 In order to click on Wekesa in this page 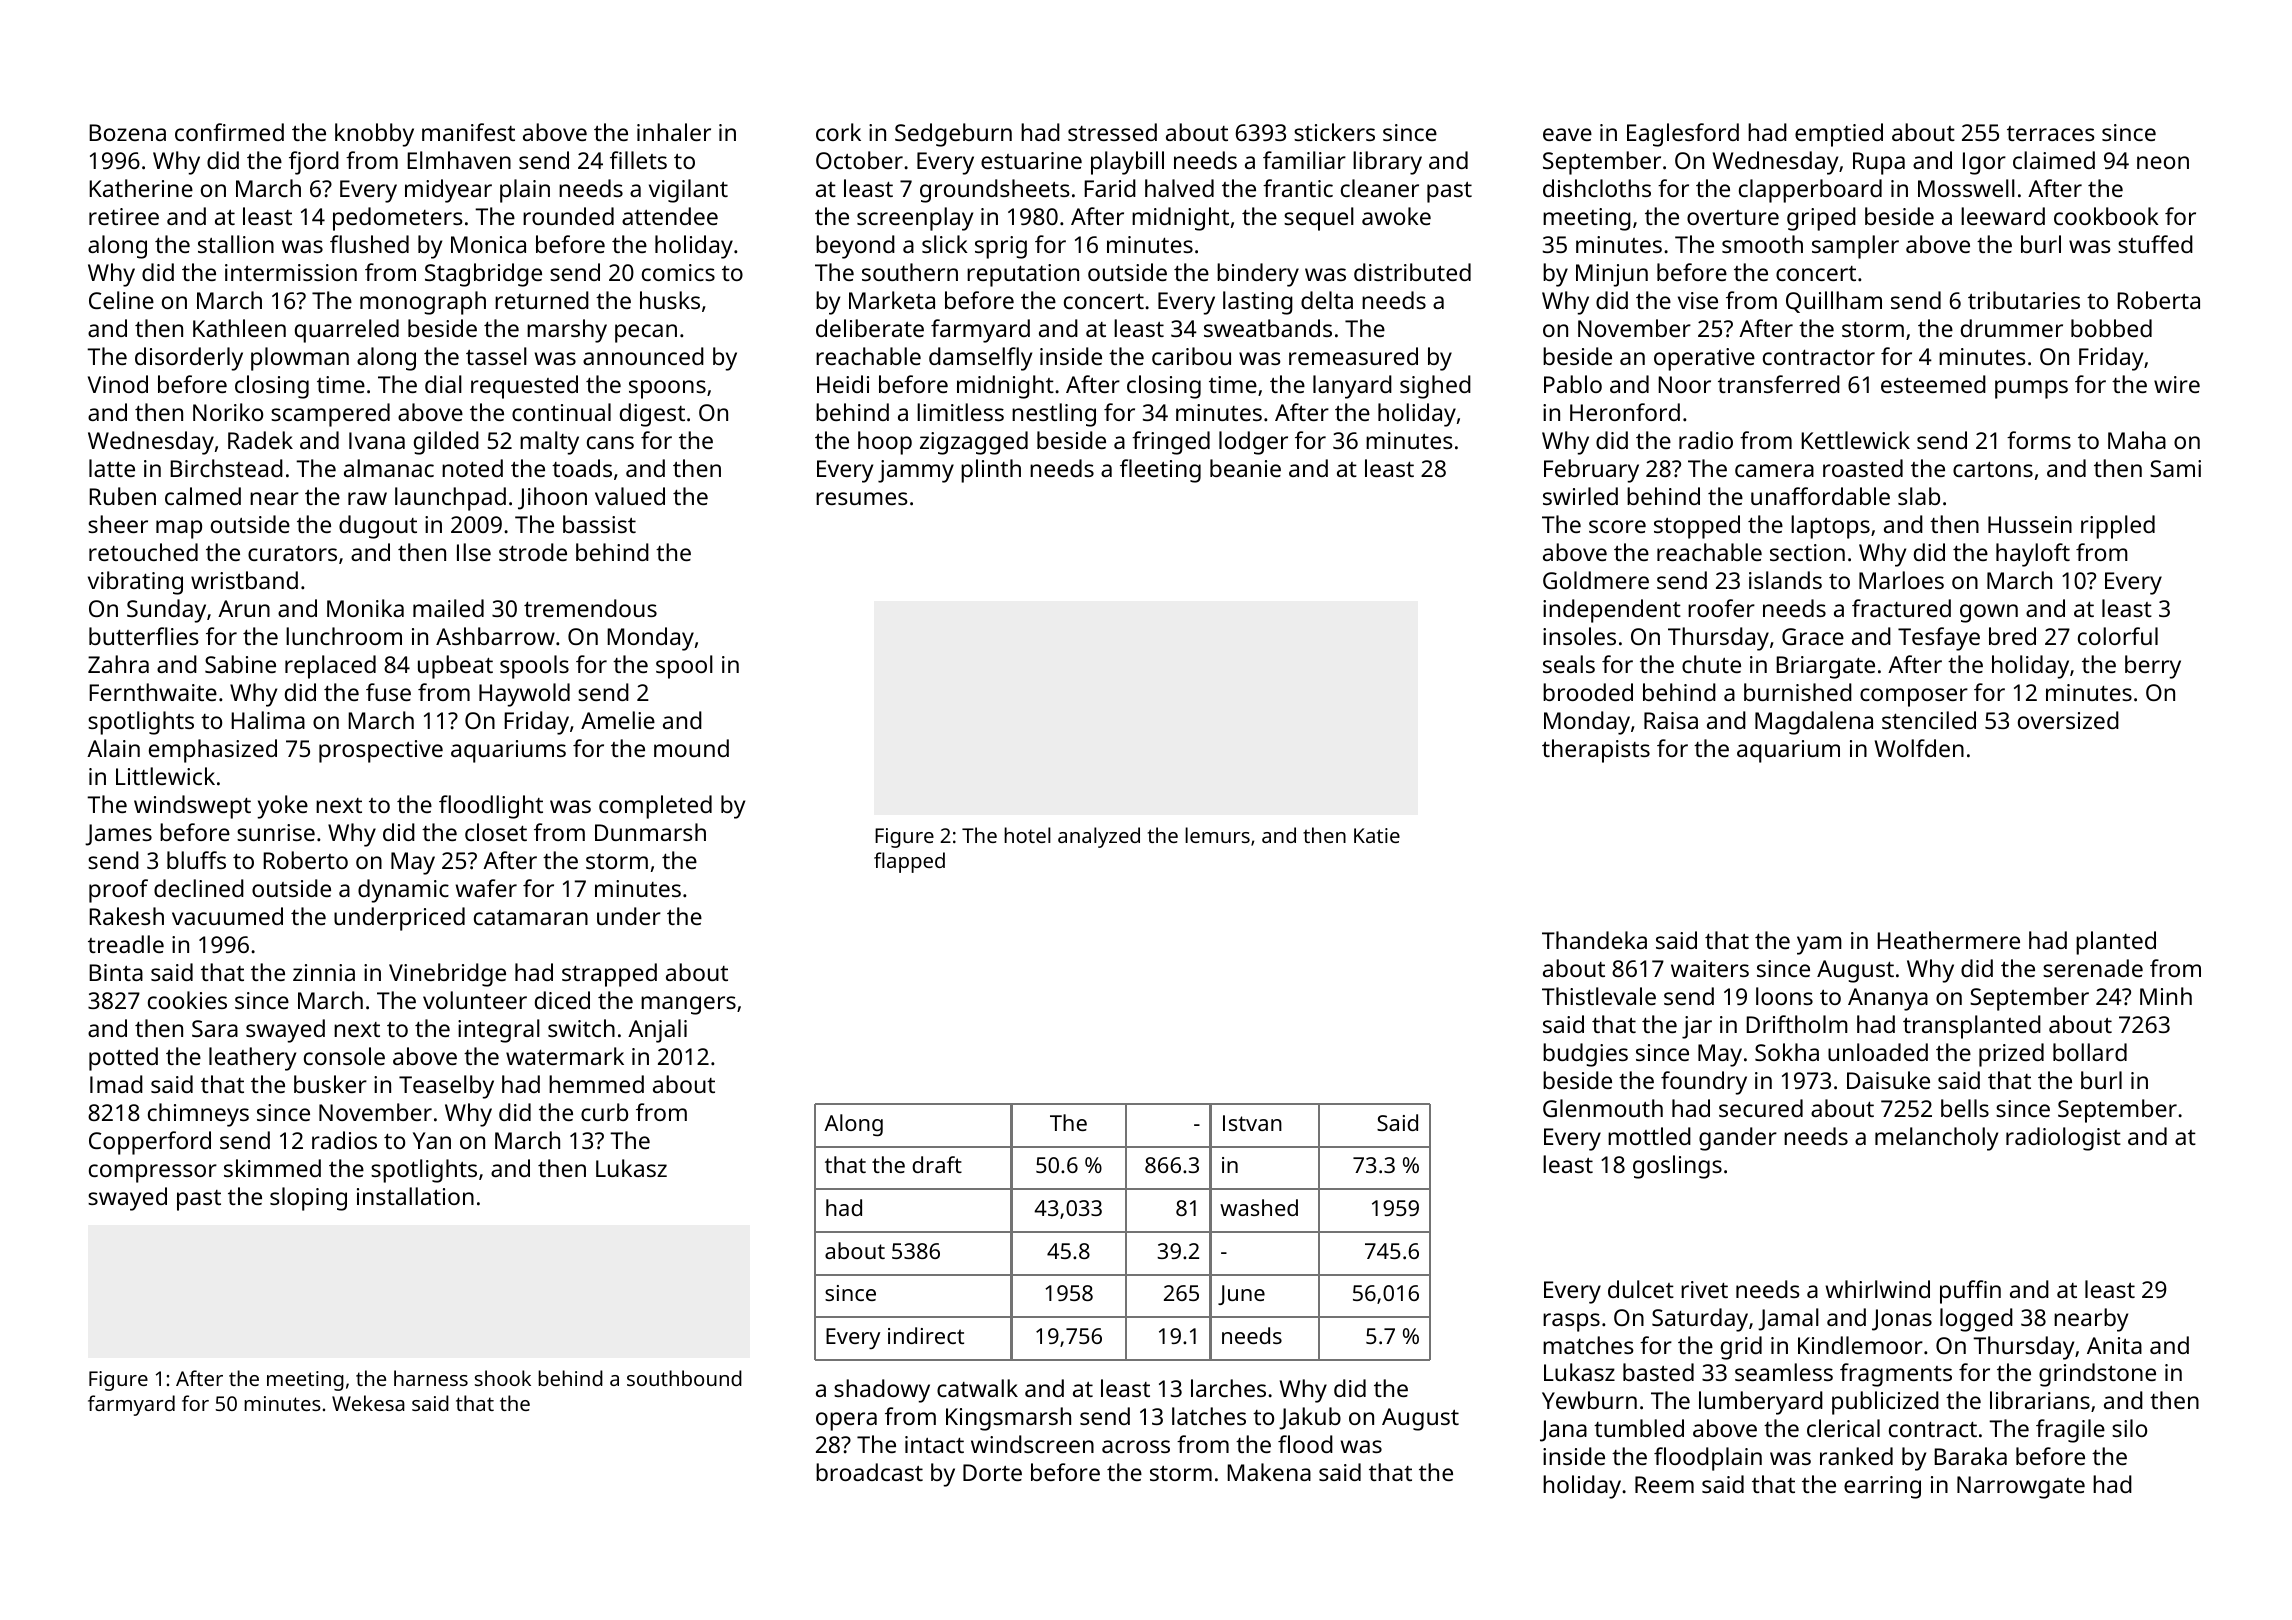, I will do `click(368, 1403)`.
